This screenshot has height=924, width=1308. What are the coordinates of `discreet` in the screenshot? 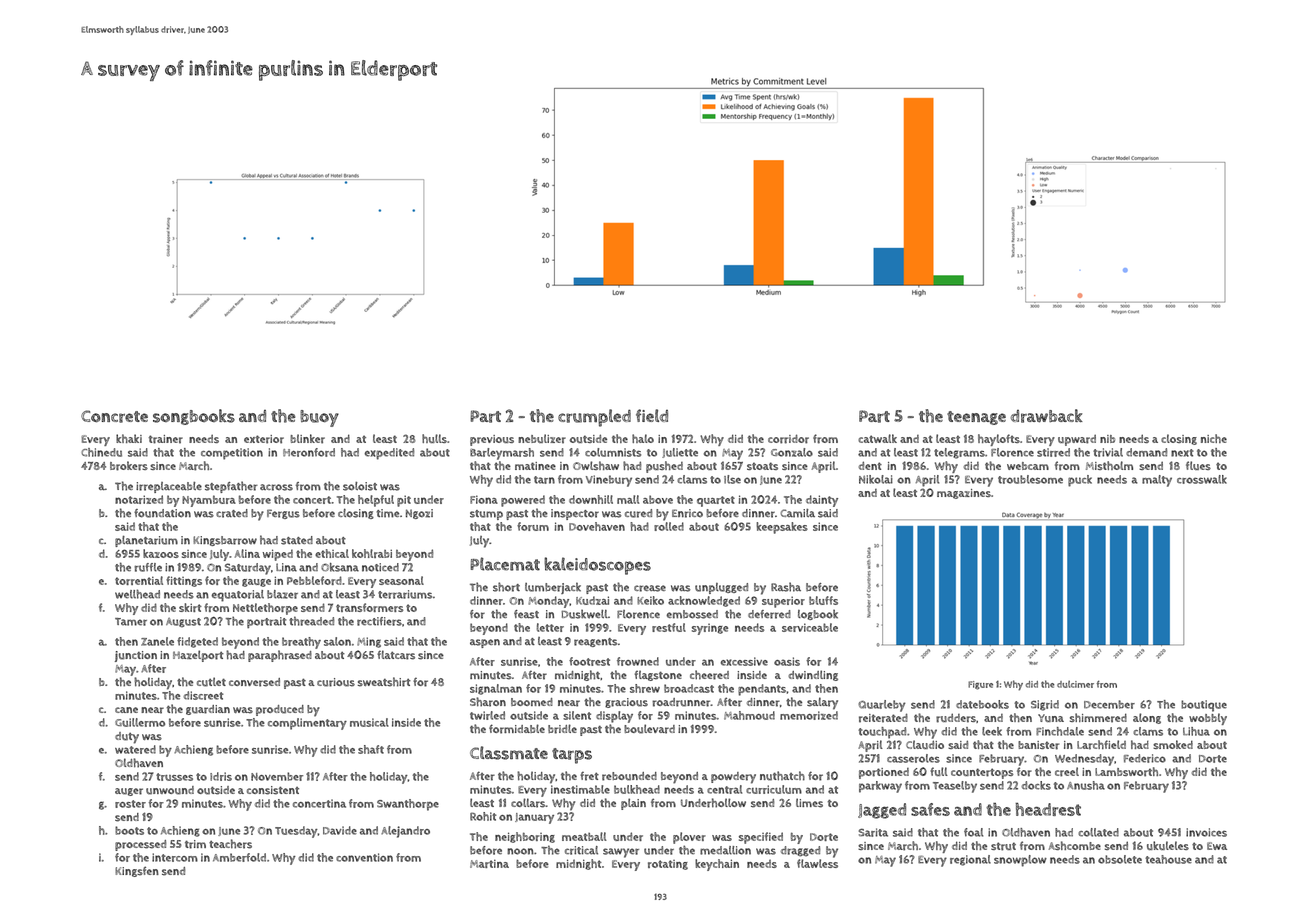 It's located at (204, 695).
